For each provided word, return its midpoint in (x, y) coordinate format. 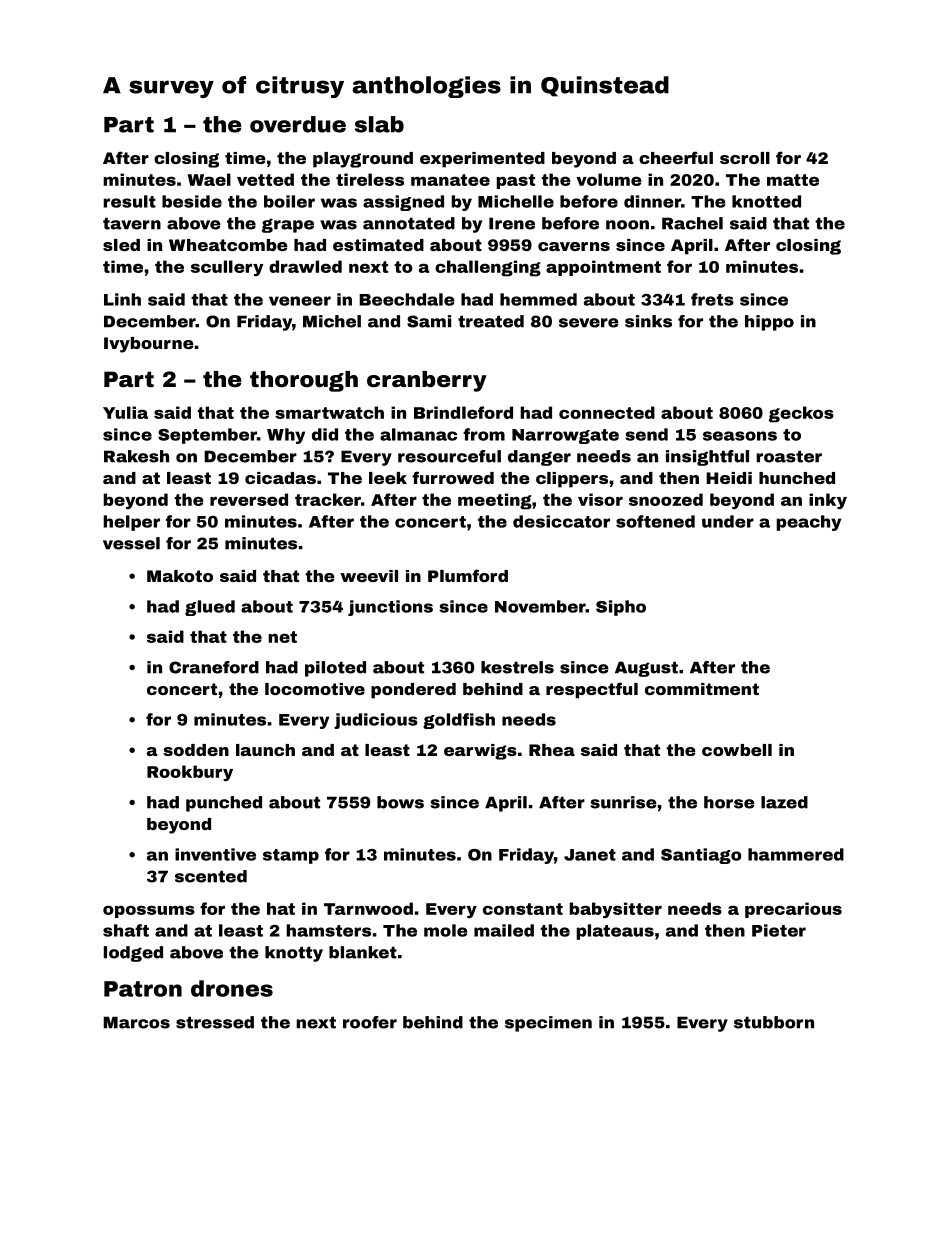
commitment (702, 689)
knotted (766, 201)
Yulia (125, 412)
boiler (289, 201)
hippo (769, 323)
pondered (413, 691)
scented (211, 876)
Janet (590, 855)
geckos (801, 414)
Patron (143, 989)
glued (210, 608)
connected (607, 412)
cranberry (427, 381)
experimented (482, 160)
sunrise (623, 802)
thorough (304, 381)
